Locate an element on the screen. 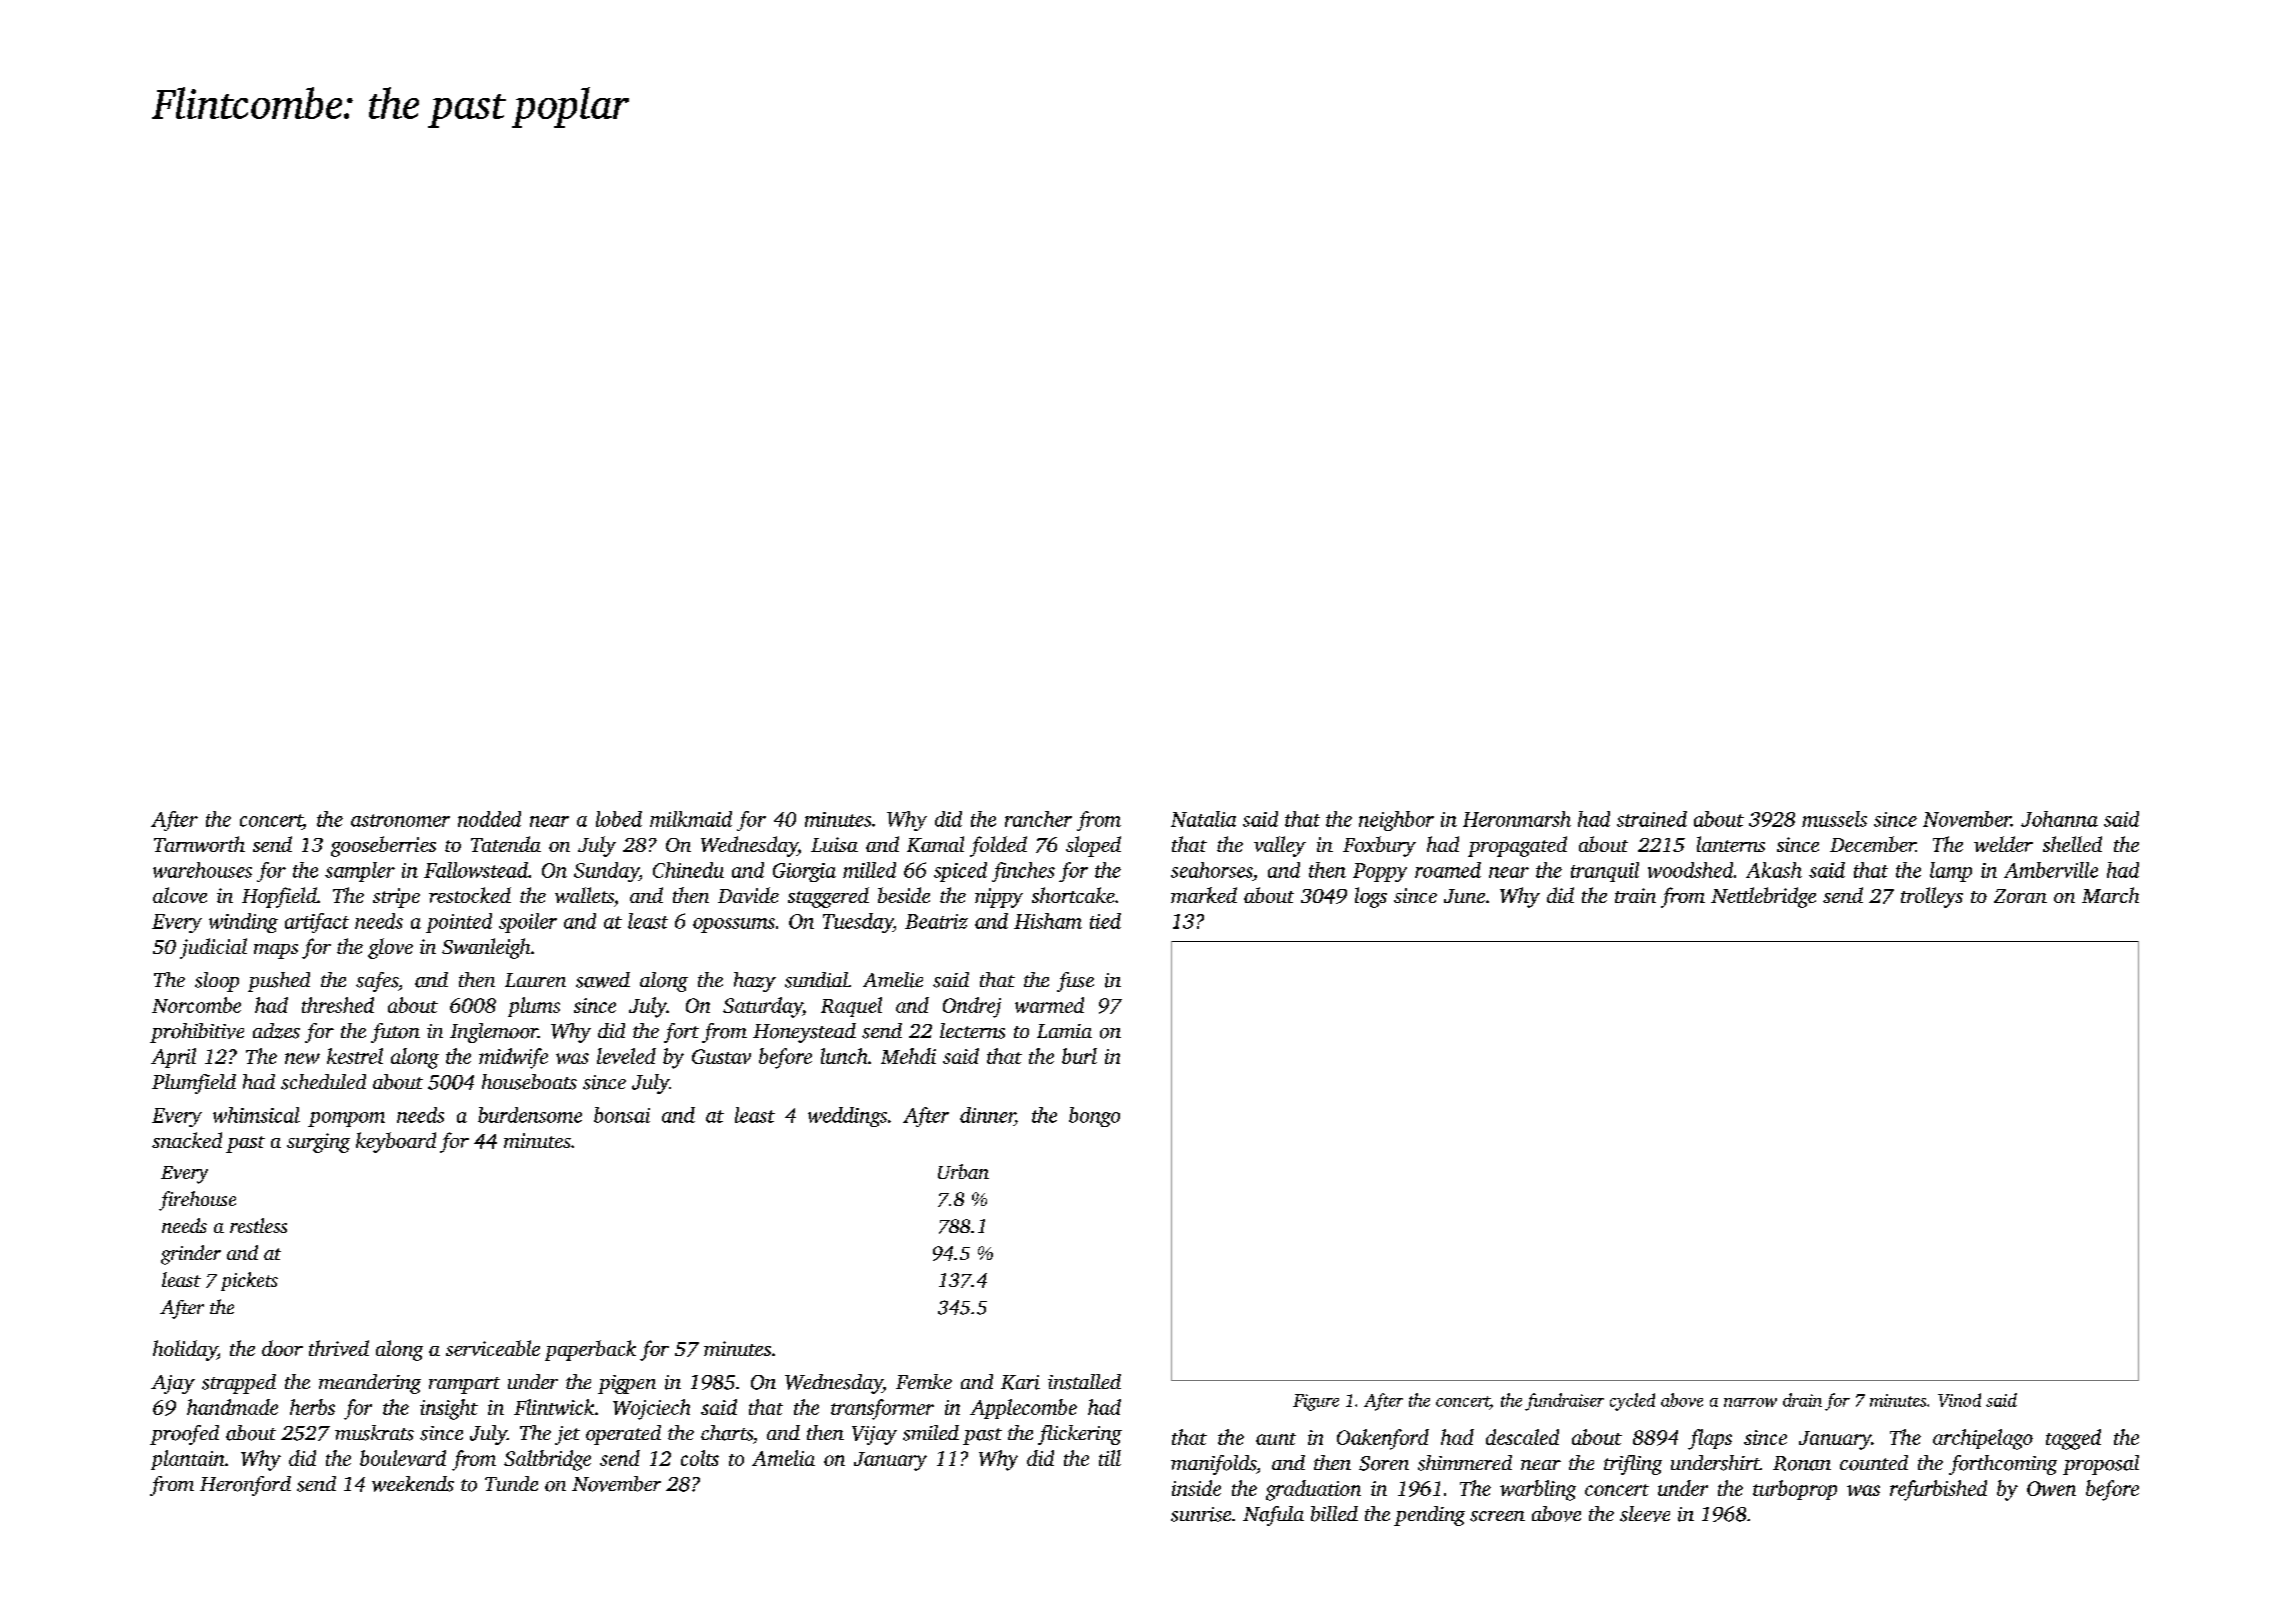 The height and width of the screenshot is (1620, 2292). pickets is located at coordinates (249, 1281).
